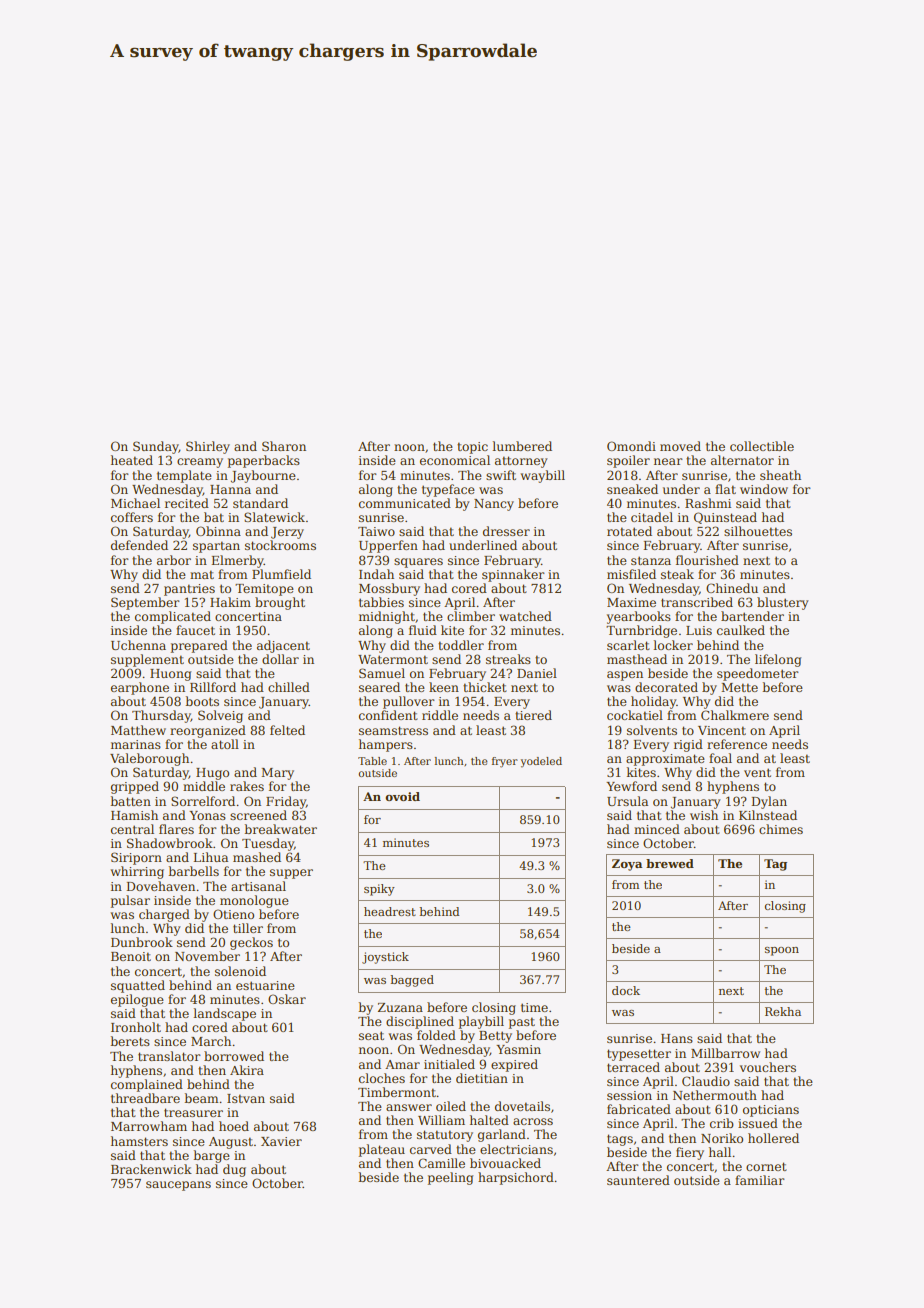 The width and height of the page is (924, 1308). What do you see at coordinates (412, 981) in the page?
I see `bagged` at bounding box center [412, 981].
